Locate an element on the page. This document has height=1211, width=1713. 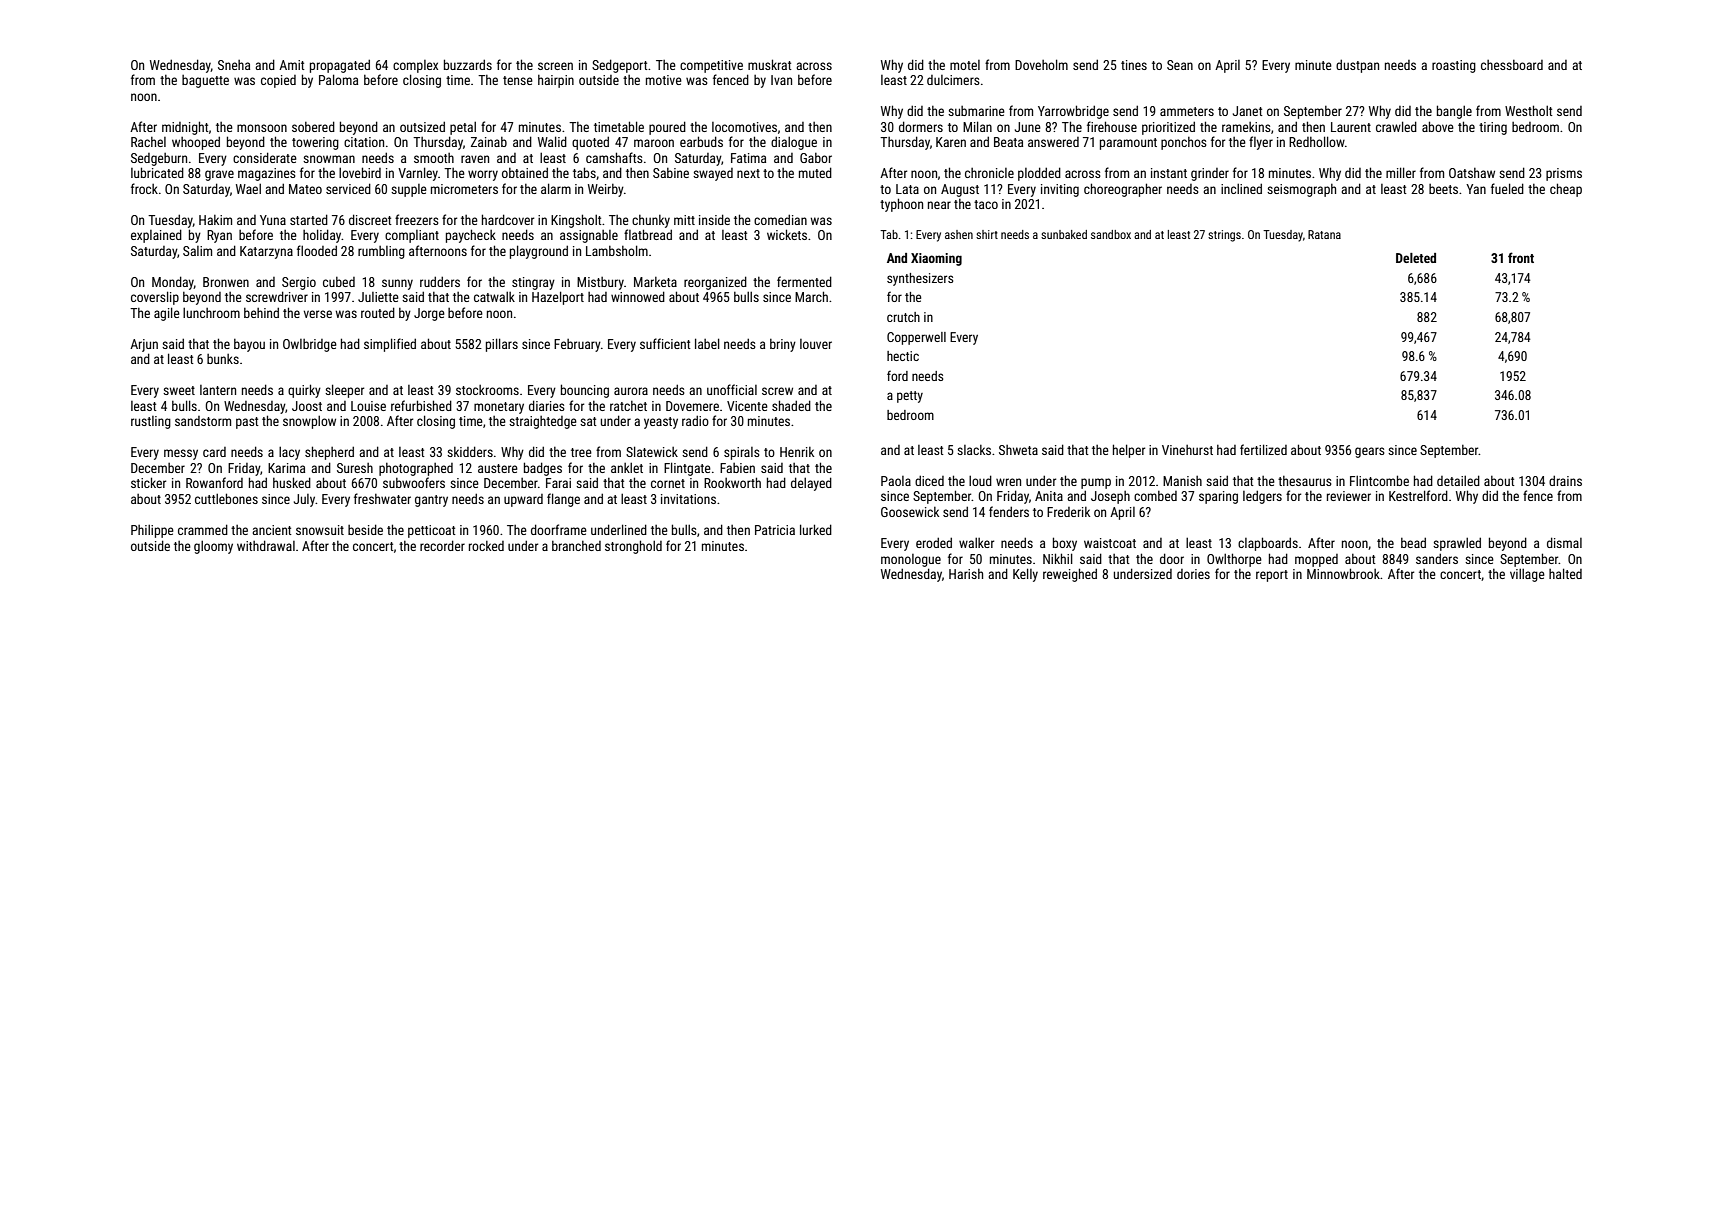
muskrat is located at coordinates (770, 64).
